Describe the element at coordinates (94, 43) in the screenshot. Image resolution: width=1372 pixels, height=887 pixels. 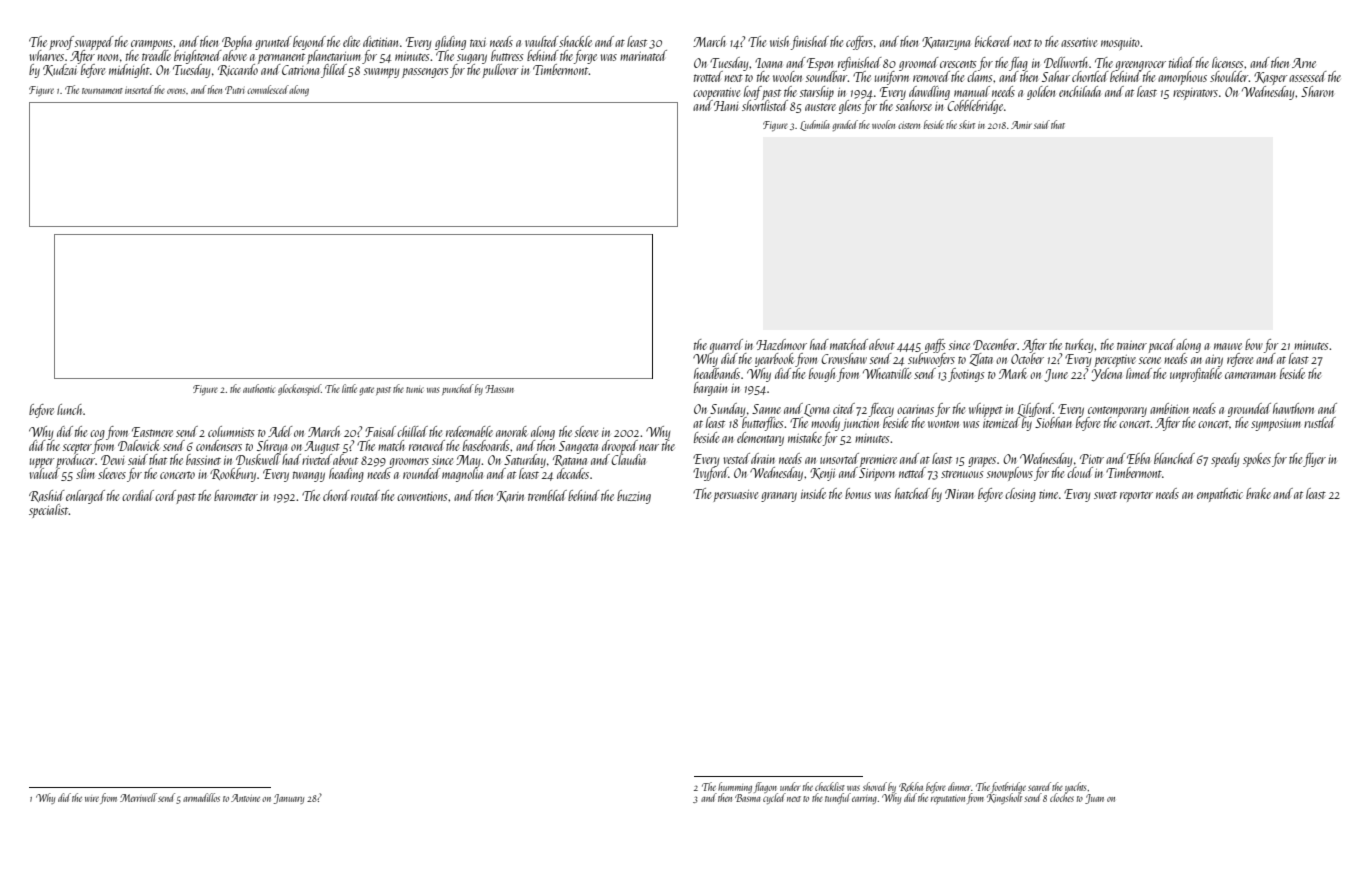
I see `swapped` at that location.
